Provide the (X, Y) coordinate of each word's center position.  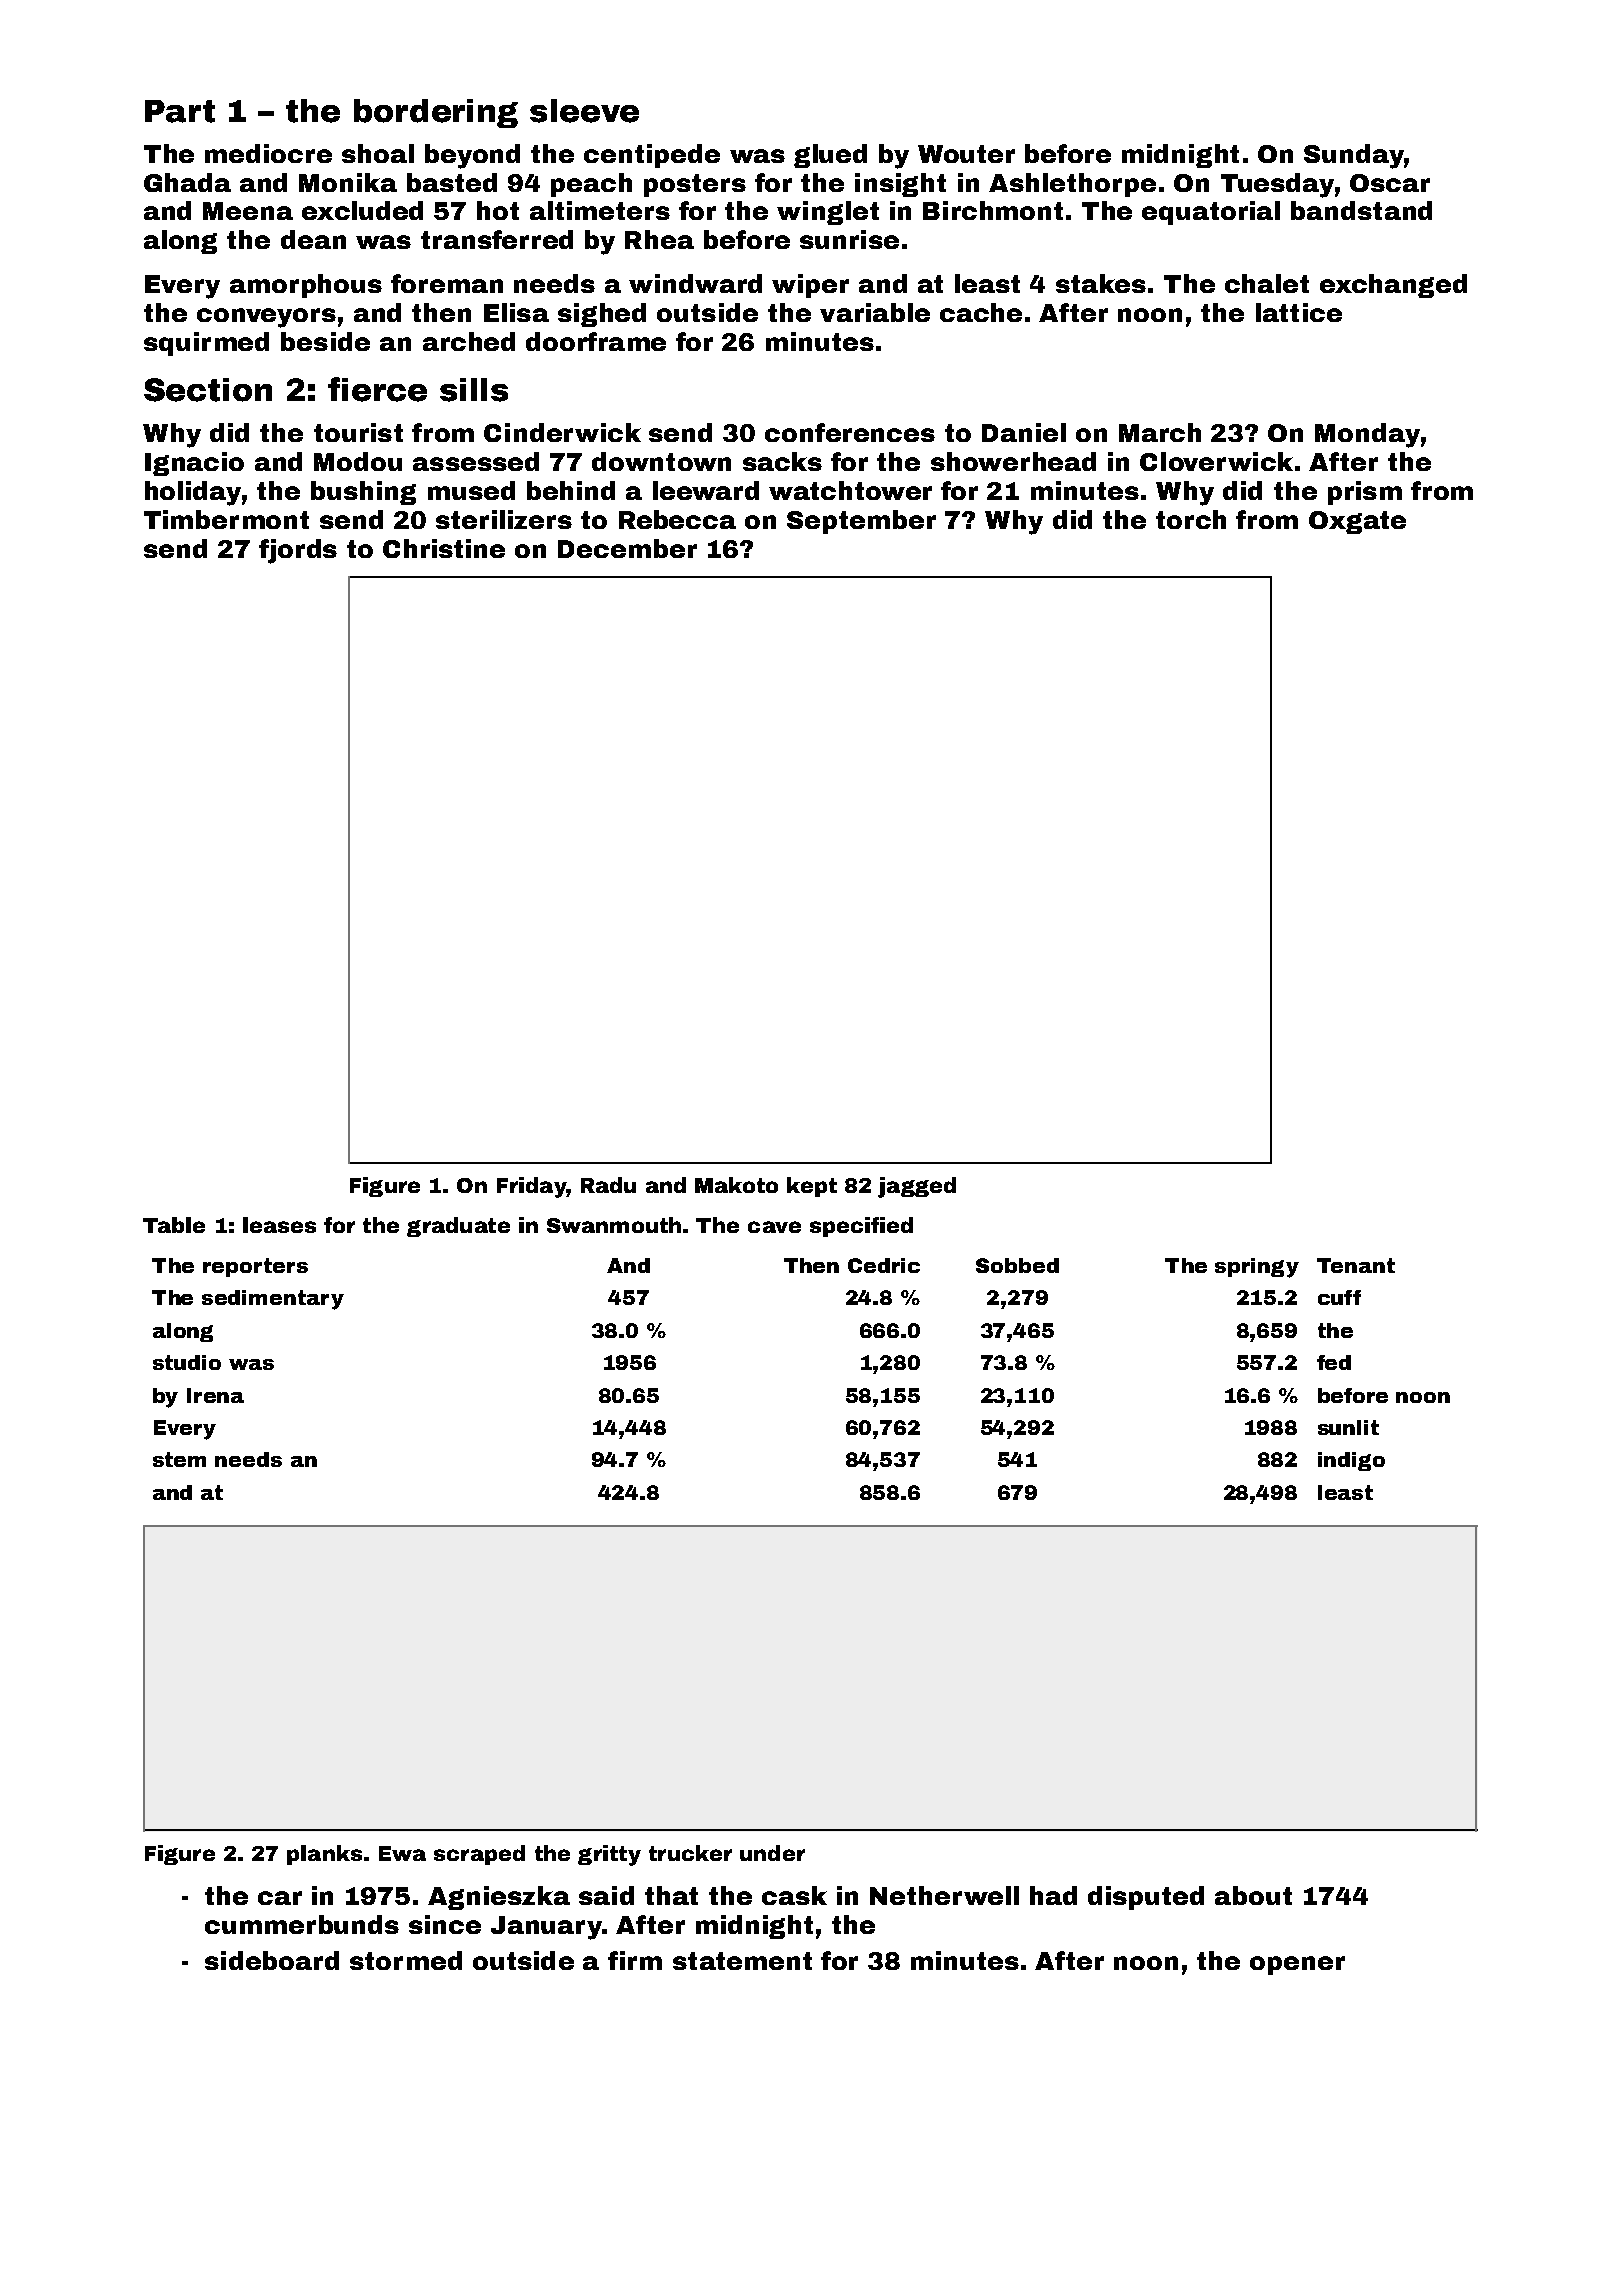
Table (174, 1225)
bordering (436, 113)
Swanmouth (614, 1225)
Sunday (1354, 156)
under (772, 1853)
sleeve (584, 111)
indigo (1351, 1461)
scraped (479, 1855)
